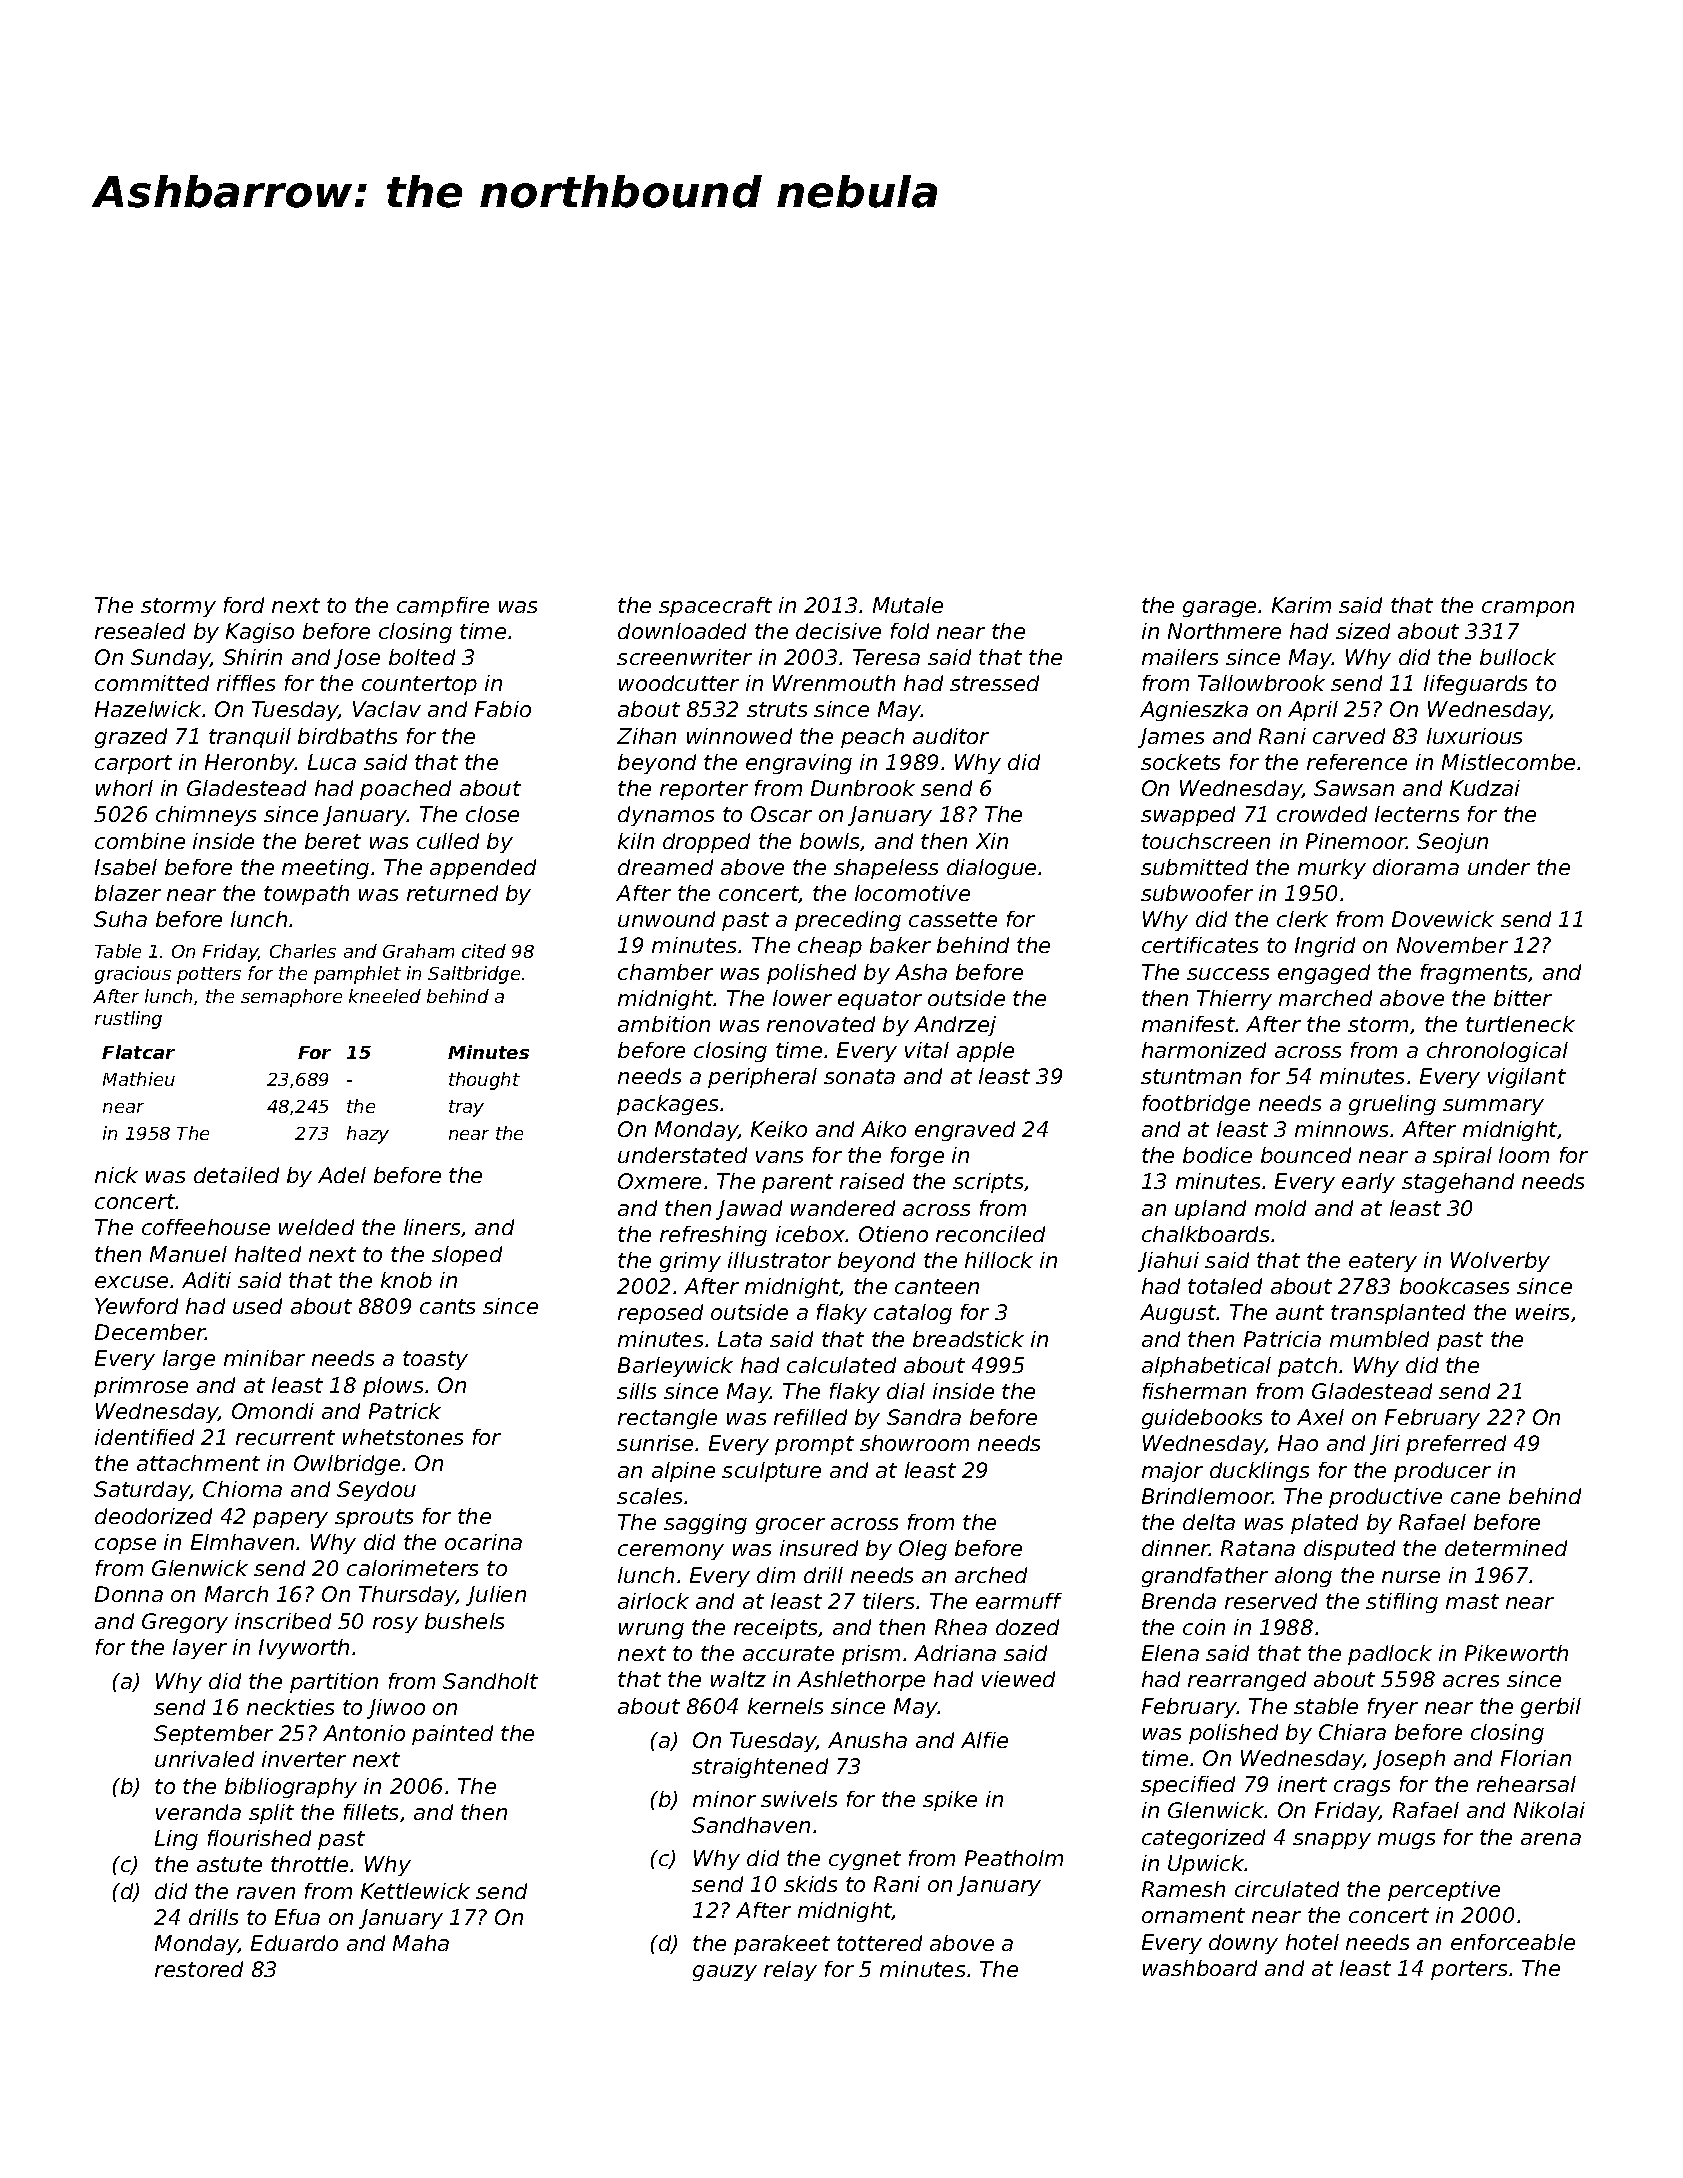 The width and height of the screenshot is (1683, 2178). Describe the element at coordinates (188, 1254) in the screenshot. I see `Manuel` at that location.
